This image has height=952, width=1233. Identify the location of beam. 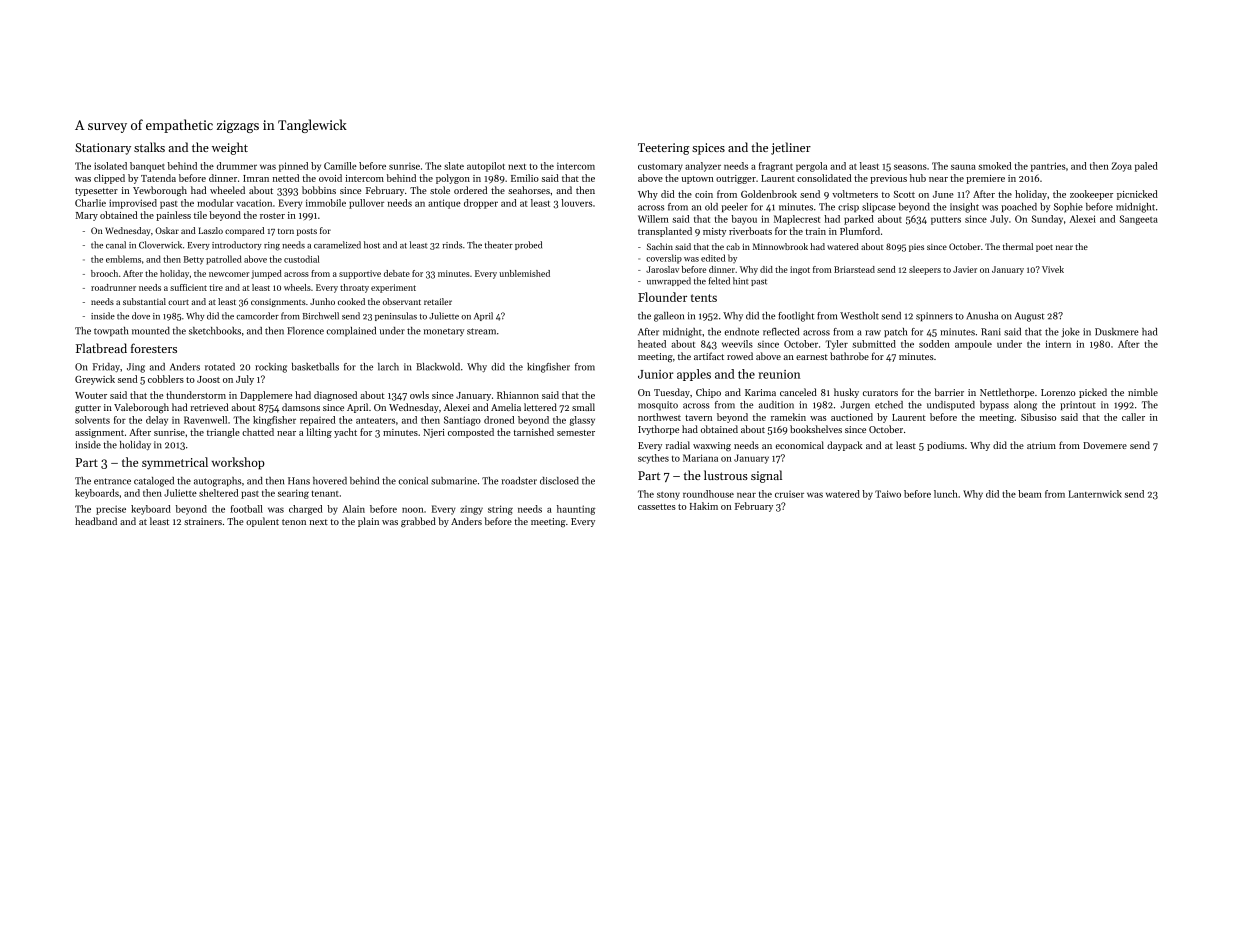
(1030, 494).
